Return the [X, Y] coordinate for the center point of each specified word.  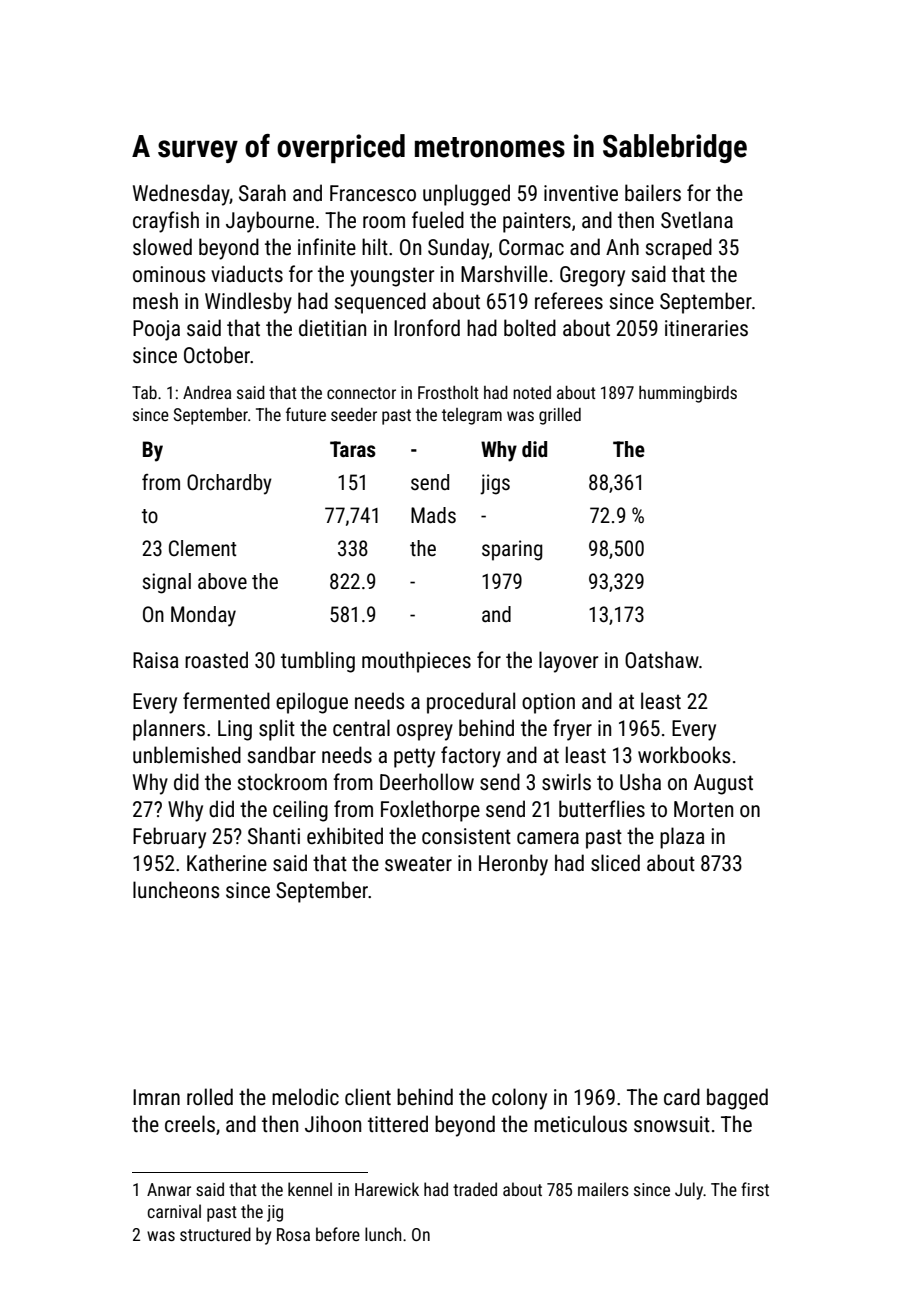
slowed [162, 247]
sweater [418, 864]
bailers [653, 193]
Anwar [169, 1189]
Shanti [274, 835]
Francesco [373, 193]
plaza [682, 838]
